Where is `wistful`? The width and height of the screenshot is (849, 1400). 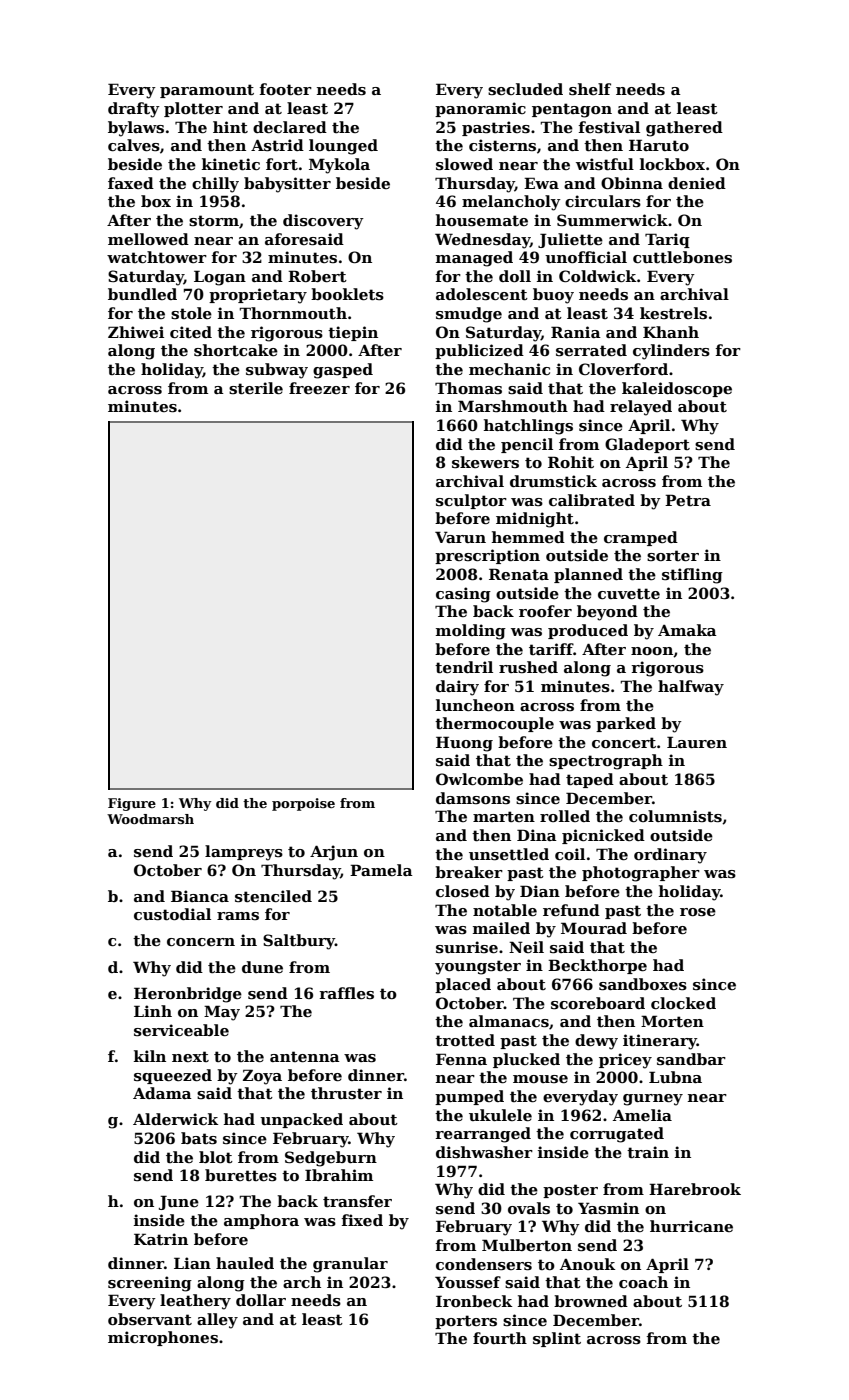 wistful is located at coordinates (605, 164).
